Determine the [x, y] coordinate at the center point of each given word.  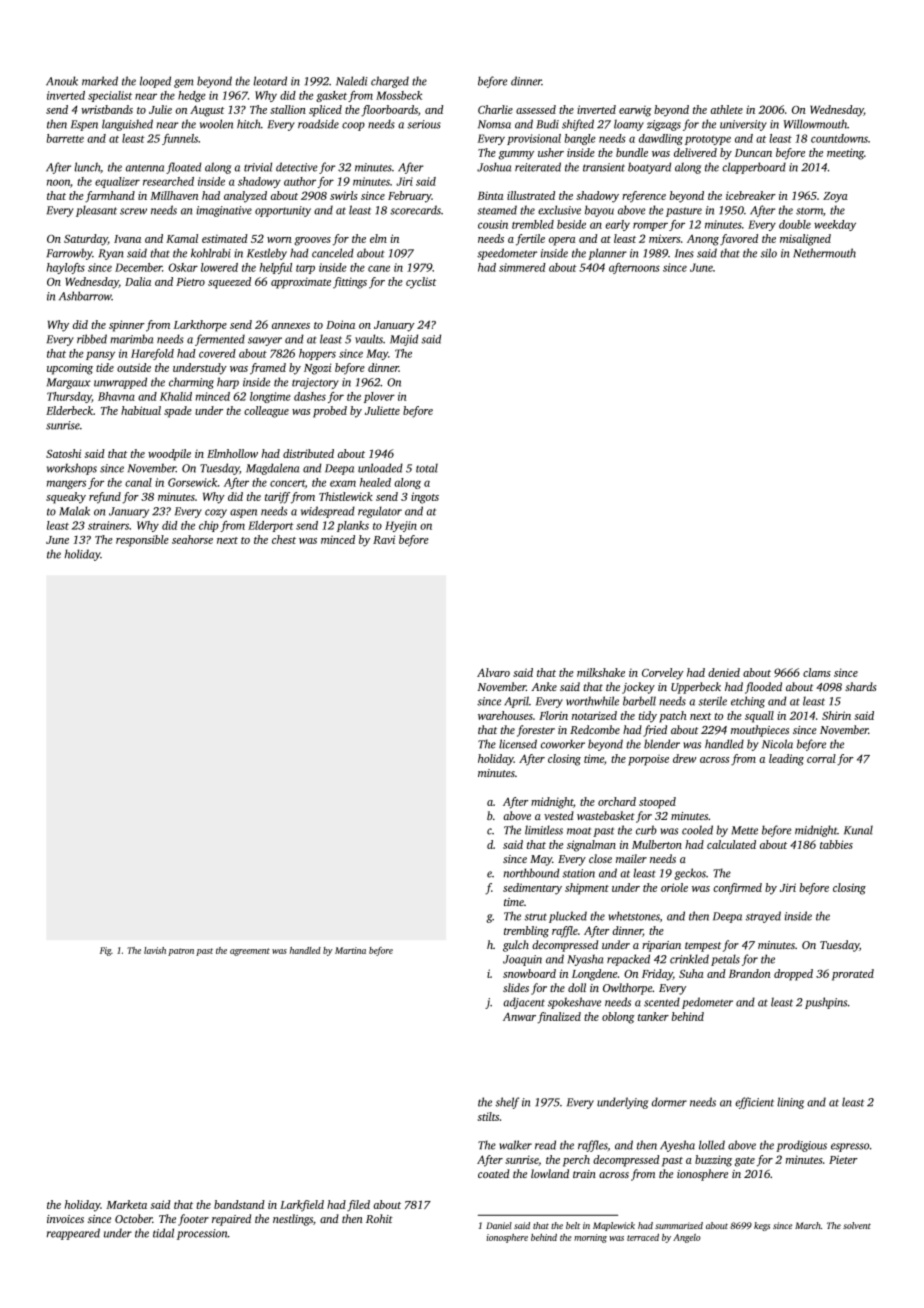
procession [202, 1234]
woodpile [169, 455]
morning [590, 1238]
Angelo [687, 1238]
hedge [191, 96]
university [743, 125]
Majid [404, 340]
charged [390, 82]
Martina [350, 950]
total [427, 468]
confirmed [737, 889]
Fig [105, 951]
